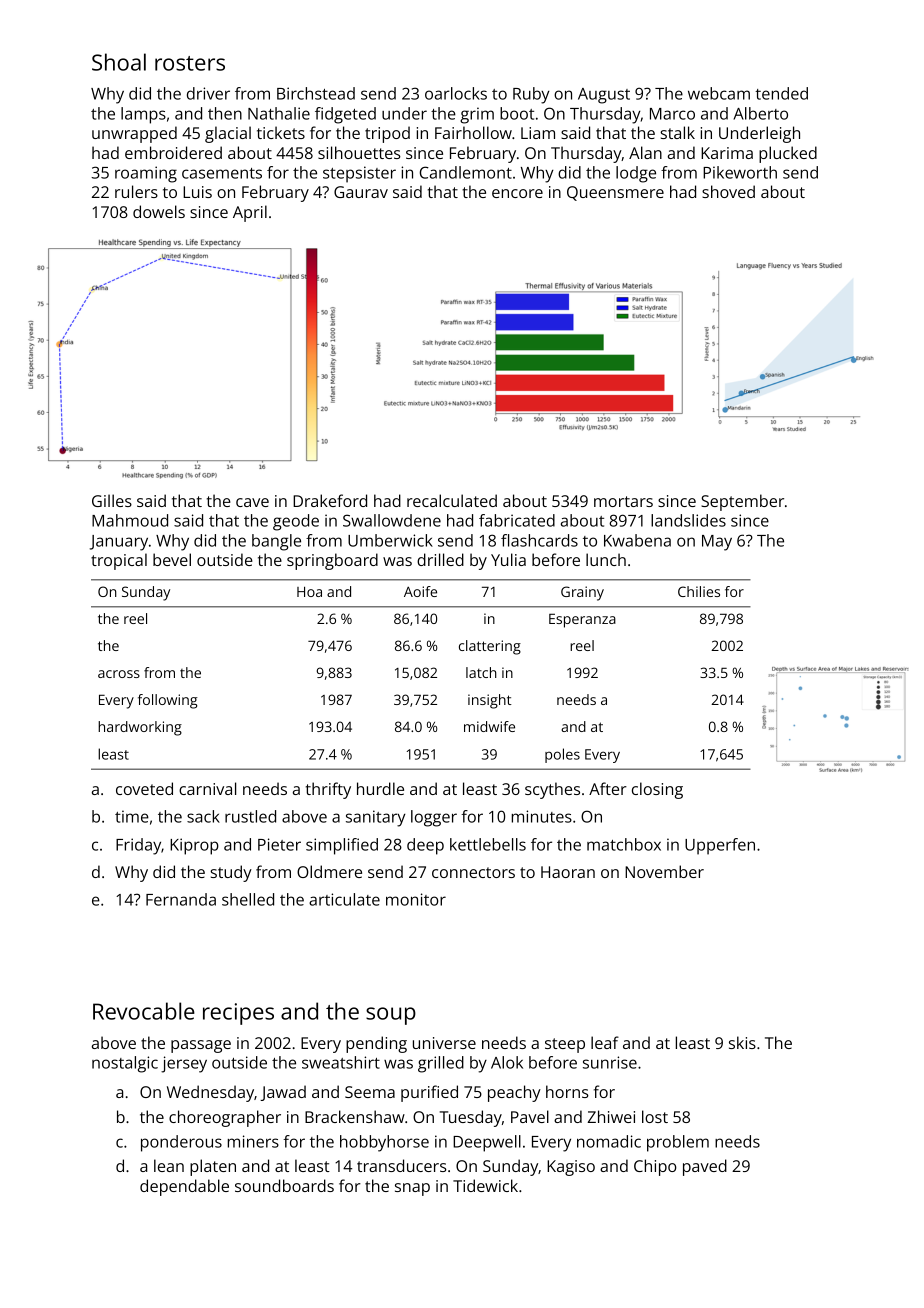  I want to click on Chilies, so click(699, 591).
